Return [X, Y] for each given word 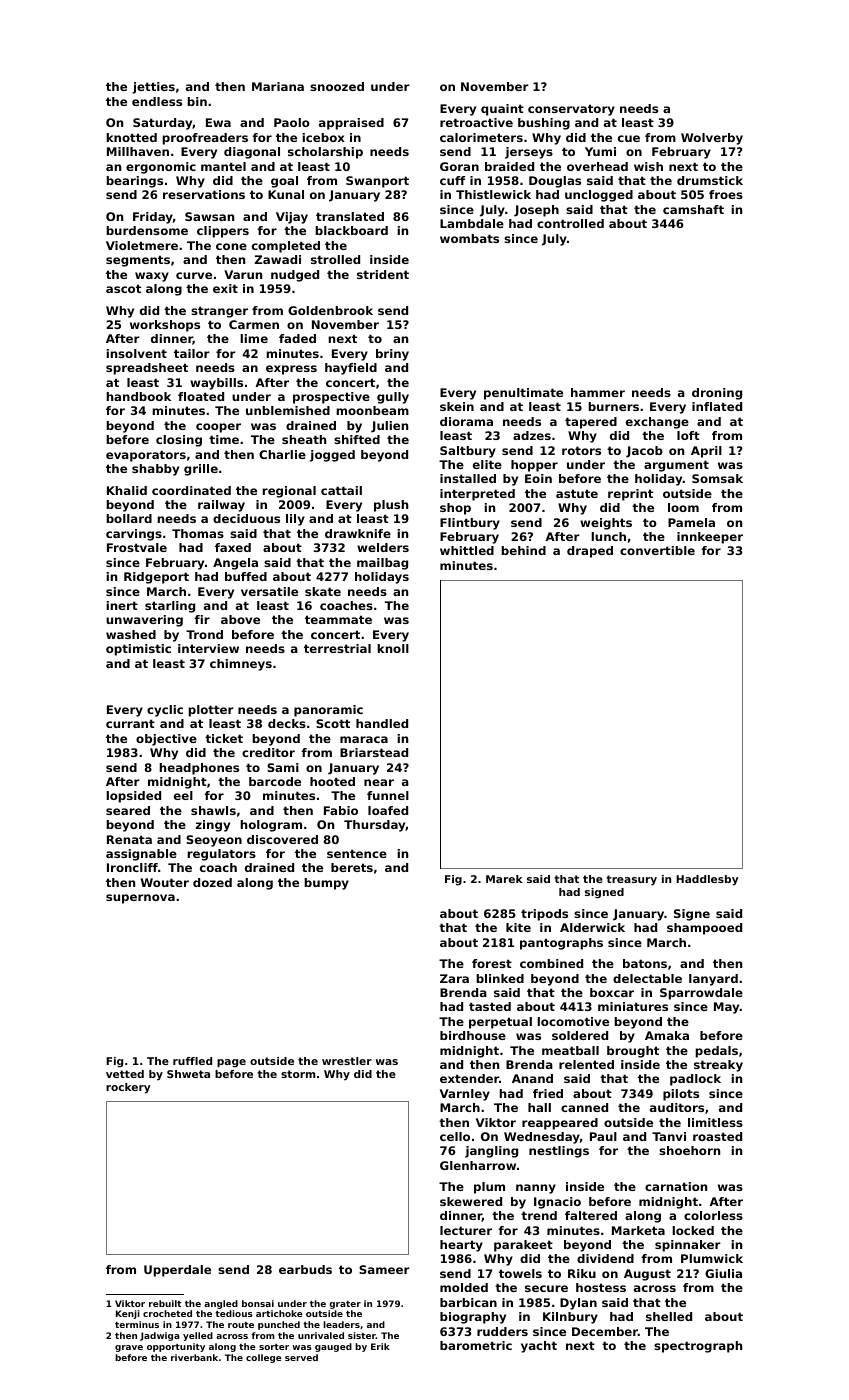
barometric [476, 1345]
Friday [153, 218]
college [264, 1358]
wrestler [347, 1061]
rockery [128, 1088]
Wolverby [712, 139]
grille [201, 470]
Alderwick [592, 927]
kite [518, 927]
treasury [631, 880]
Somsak [717, 478]
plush [391, 506]
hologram [271, 826]
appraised [351, 124]
